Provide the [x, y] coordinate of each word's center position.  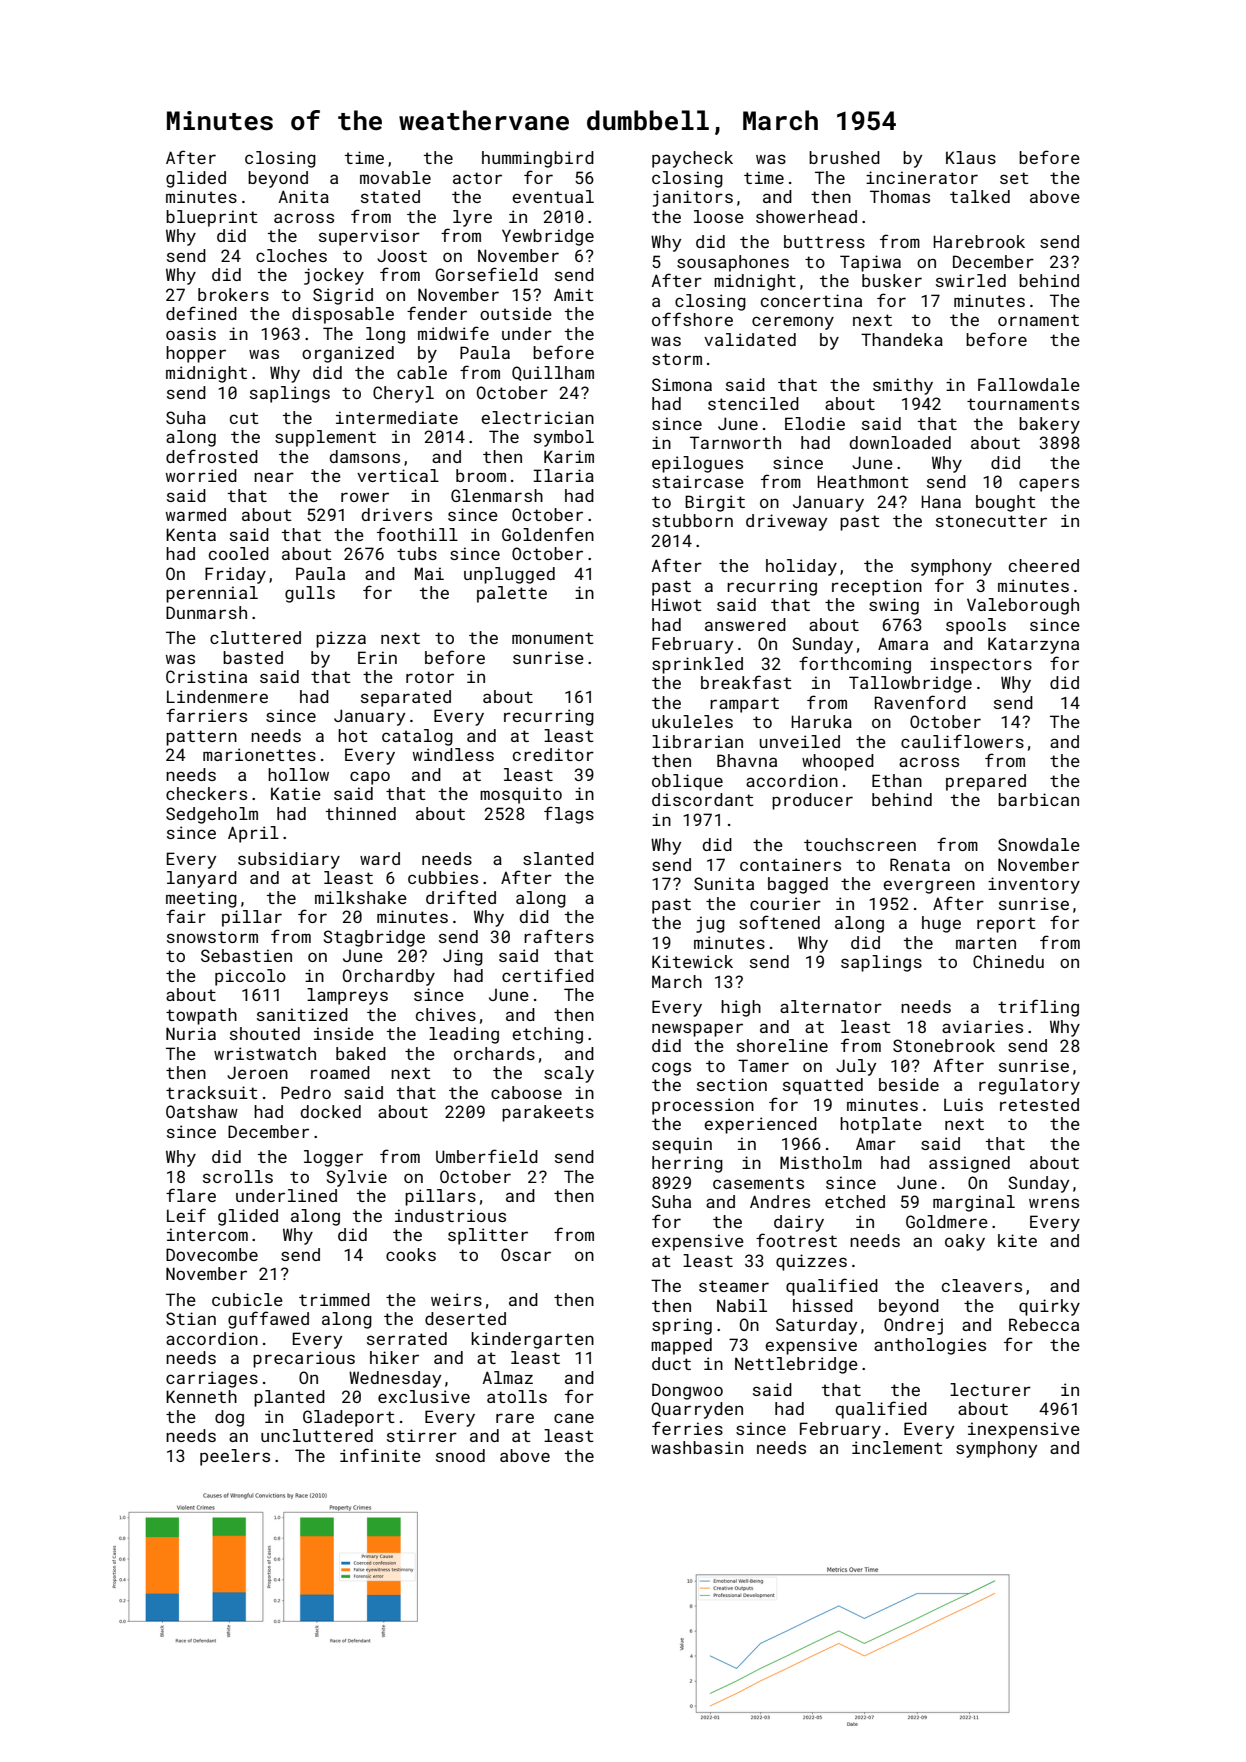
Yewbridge [548, 237]
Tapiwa [870, 263]
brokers [233, 294]
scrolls [238, 1176]
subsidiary [289, 860]
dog [229, 1418]
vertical [398, 475]
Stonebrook [944, 1045]
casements [758, 1183]
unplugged [509, 575]
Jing [463, 957]
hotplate [881, 1125]
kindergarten [532, 1340]
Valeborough [1023, 606]
